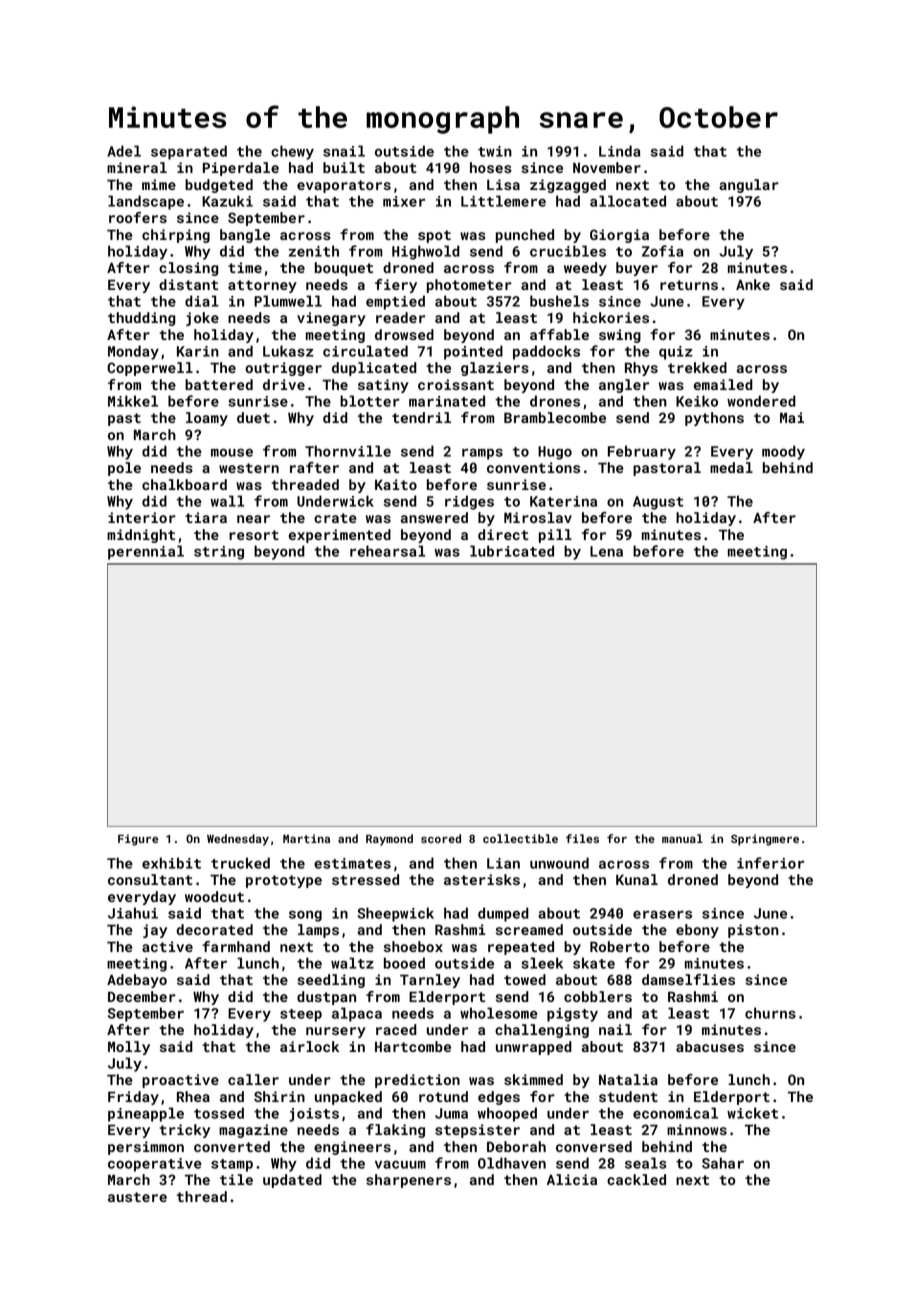 The image size is (924, 1308). What do you see at coordinates (396, 1029) in the document?
I see `raced` at bounding box center [396, 1029].
